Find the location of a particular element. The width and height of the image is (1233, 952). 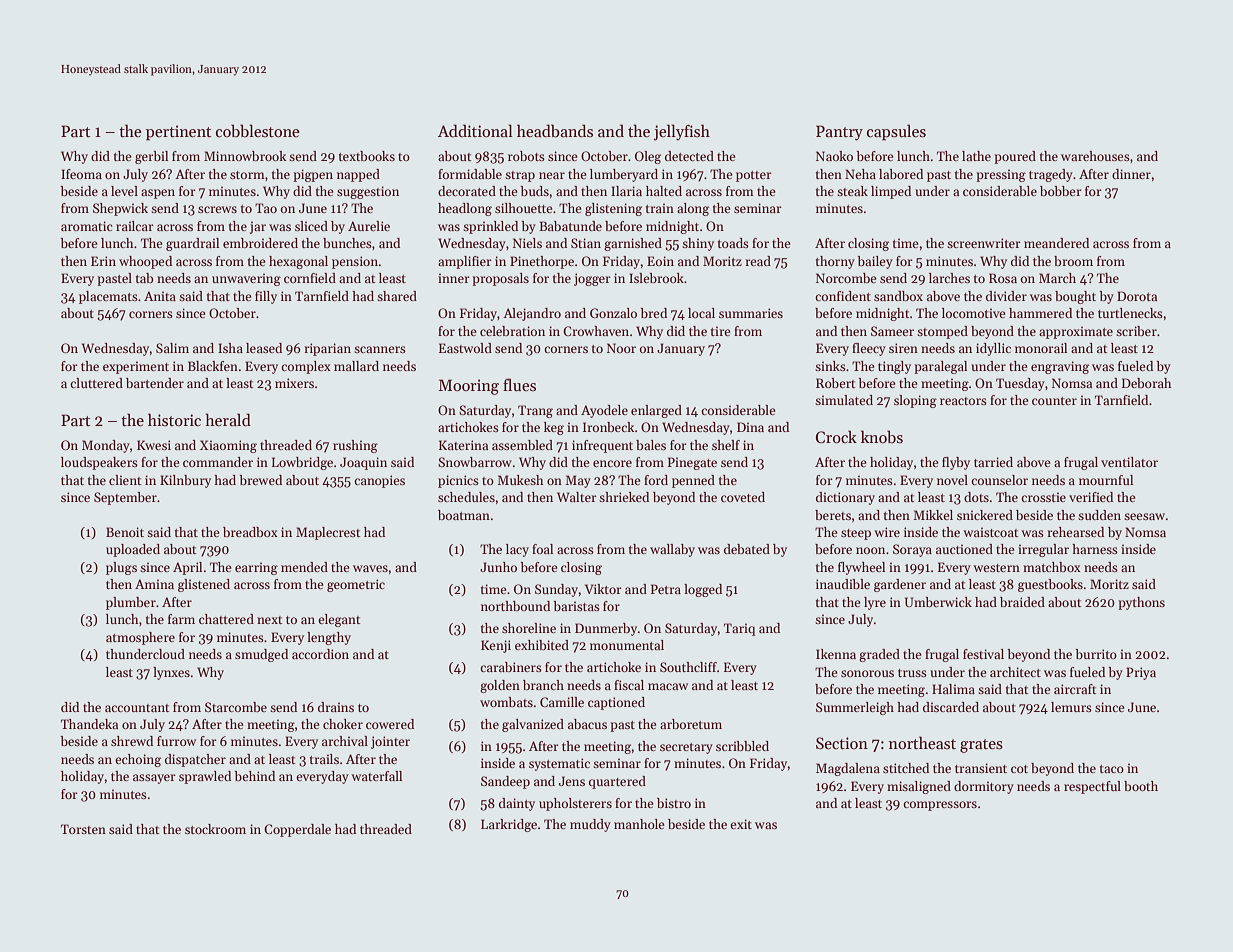

Blackfen is located at coordinates (213, 366).
